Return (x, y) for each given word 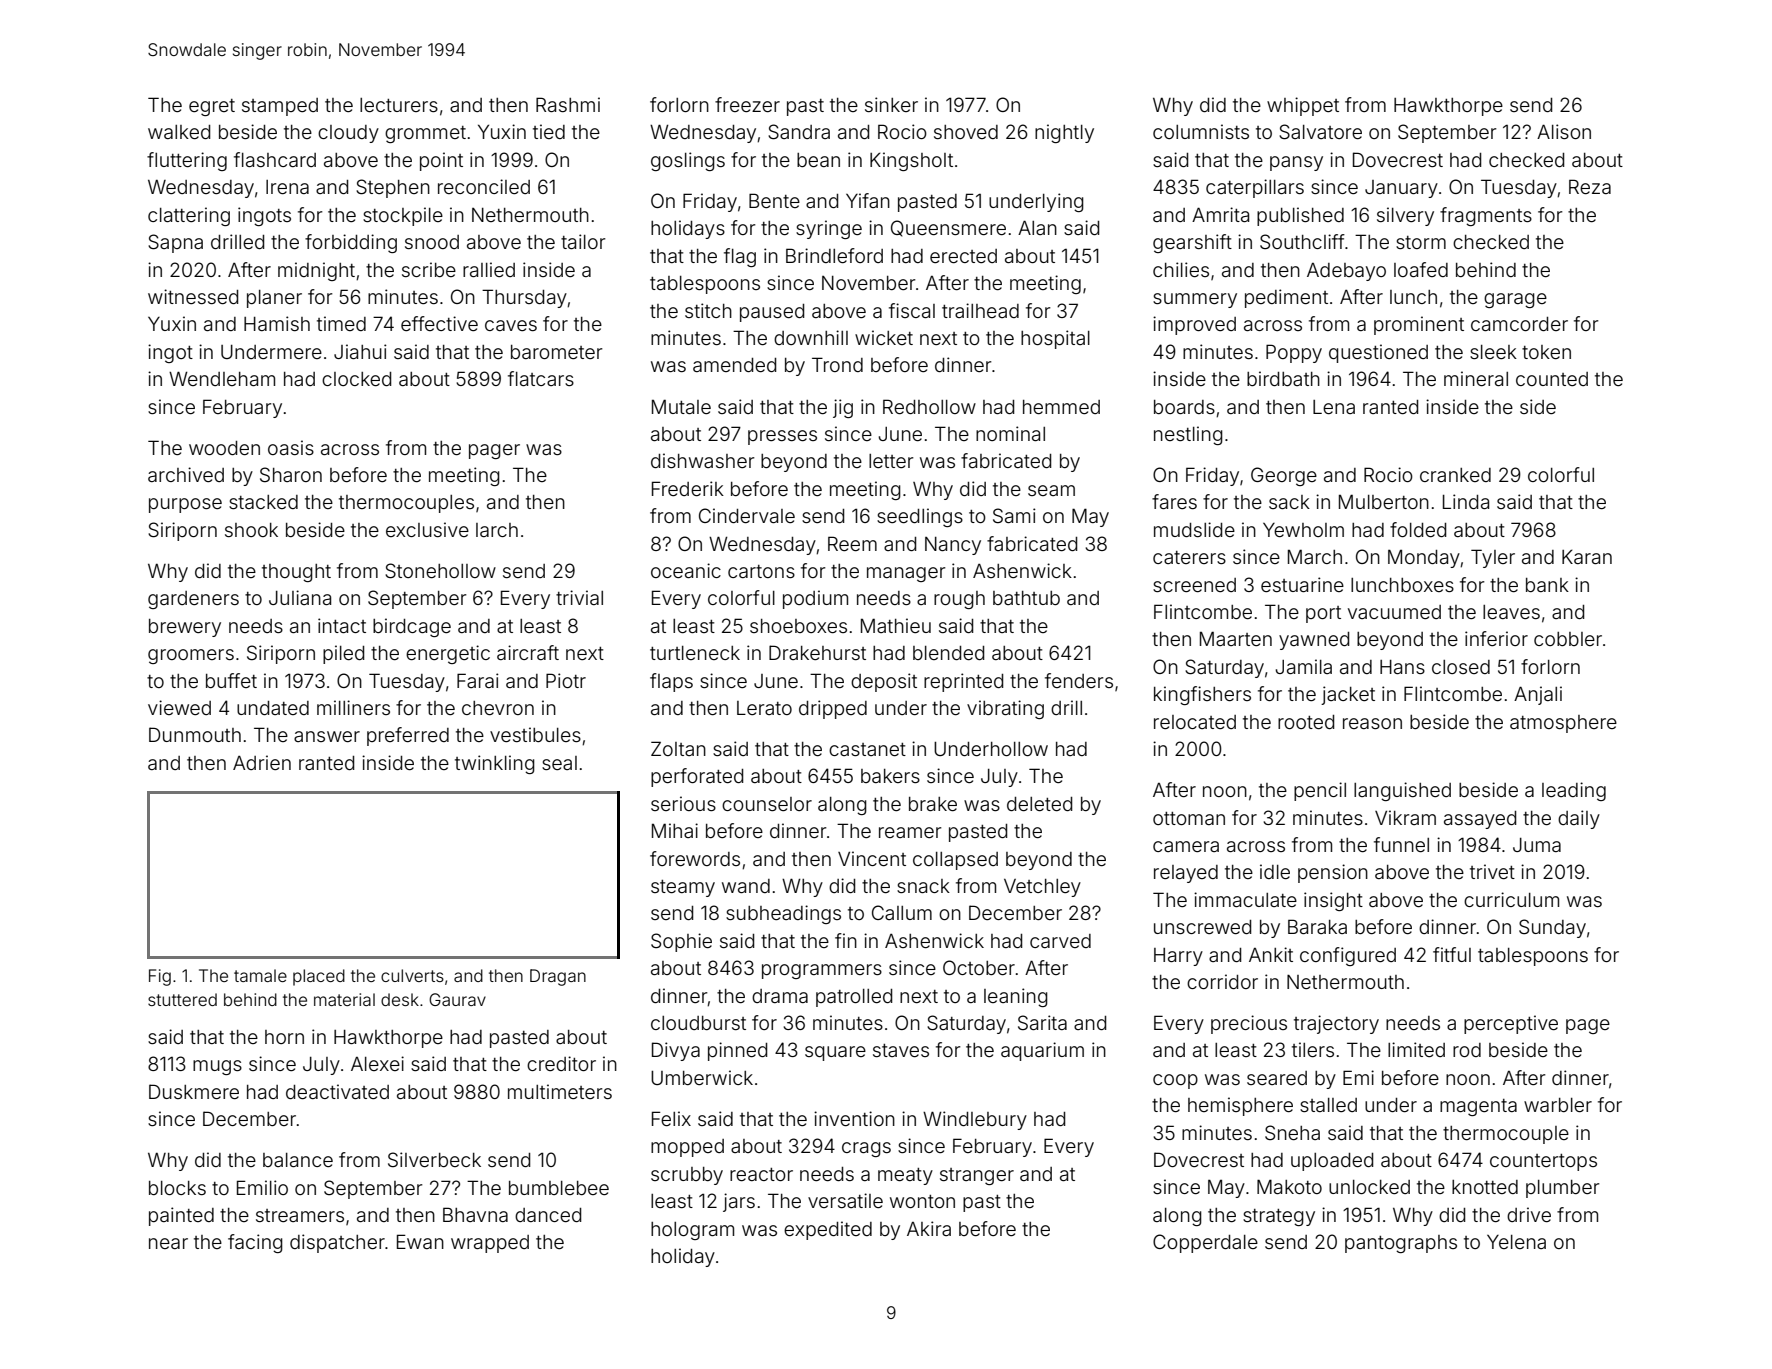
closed (1461, 667)
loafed (1421, 269)
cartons (761, 571)
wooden (224, 448)
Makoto (1289, 1186)
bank (1547, 585)
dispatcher (337, 1243)
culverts (412, 975)
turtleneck (695, 653)
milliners (353, 707)
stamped (280, 107)
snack (923, 886)
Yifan (868, 200)
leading (1574, 791)
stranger (977, 1176)
